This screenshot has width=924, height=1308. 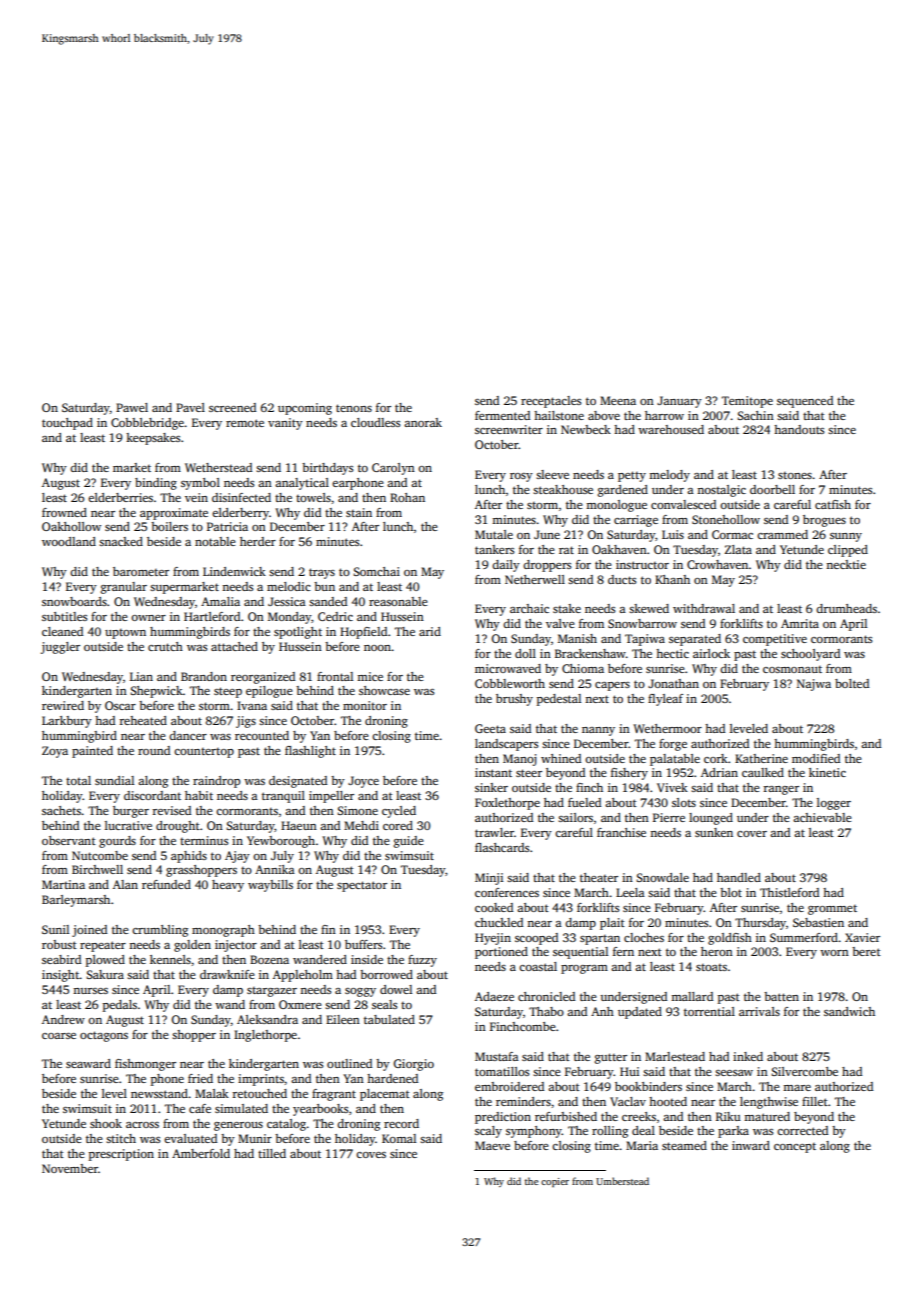 What do you see at coordinates (490, 728) in the screenshot?
I see `Geeta` at bounding box center [490, 728].
